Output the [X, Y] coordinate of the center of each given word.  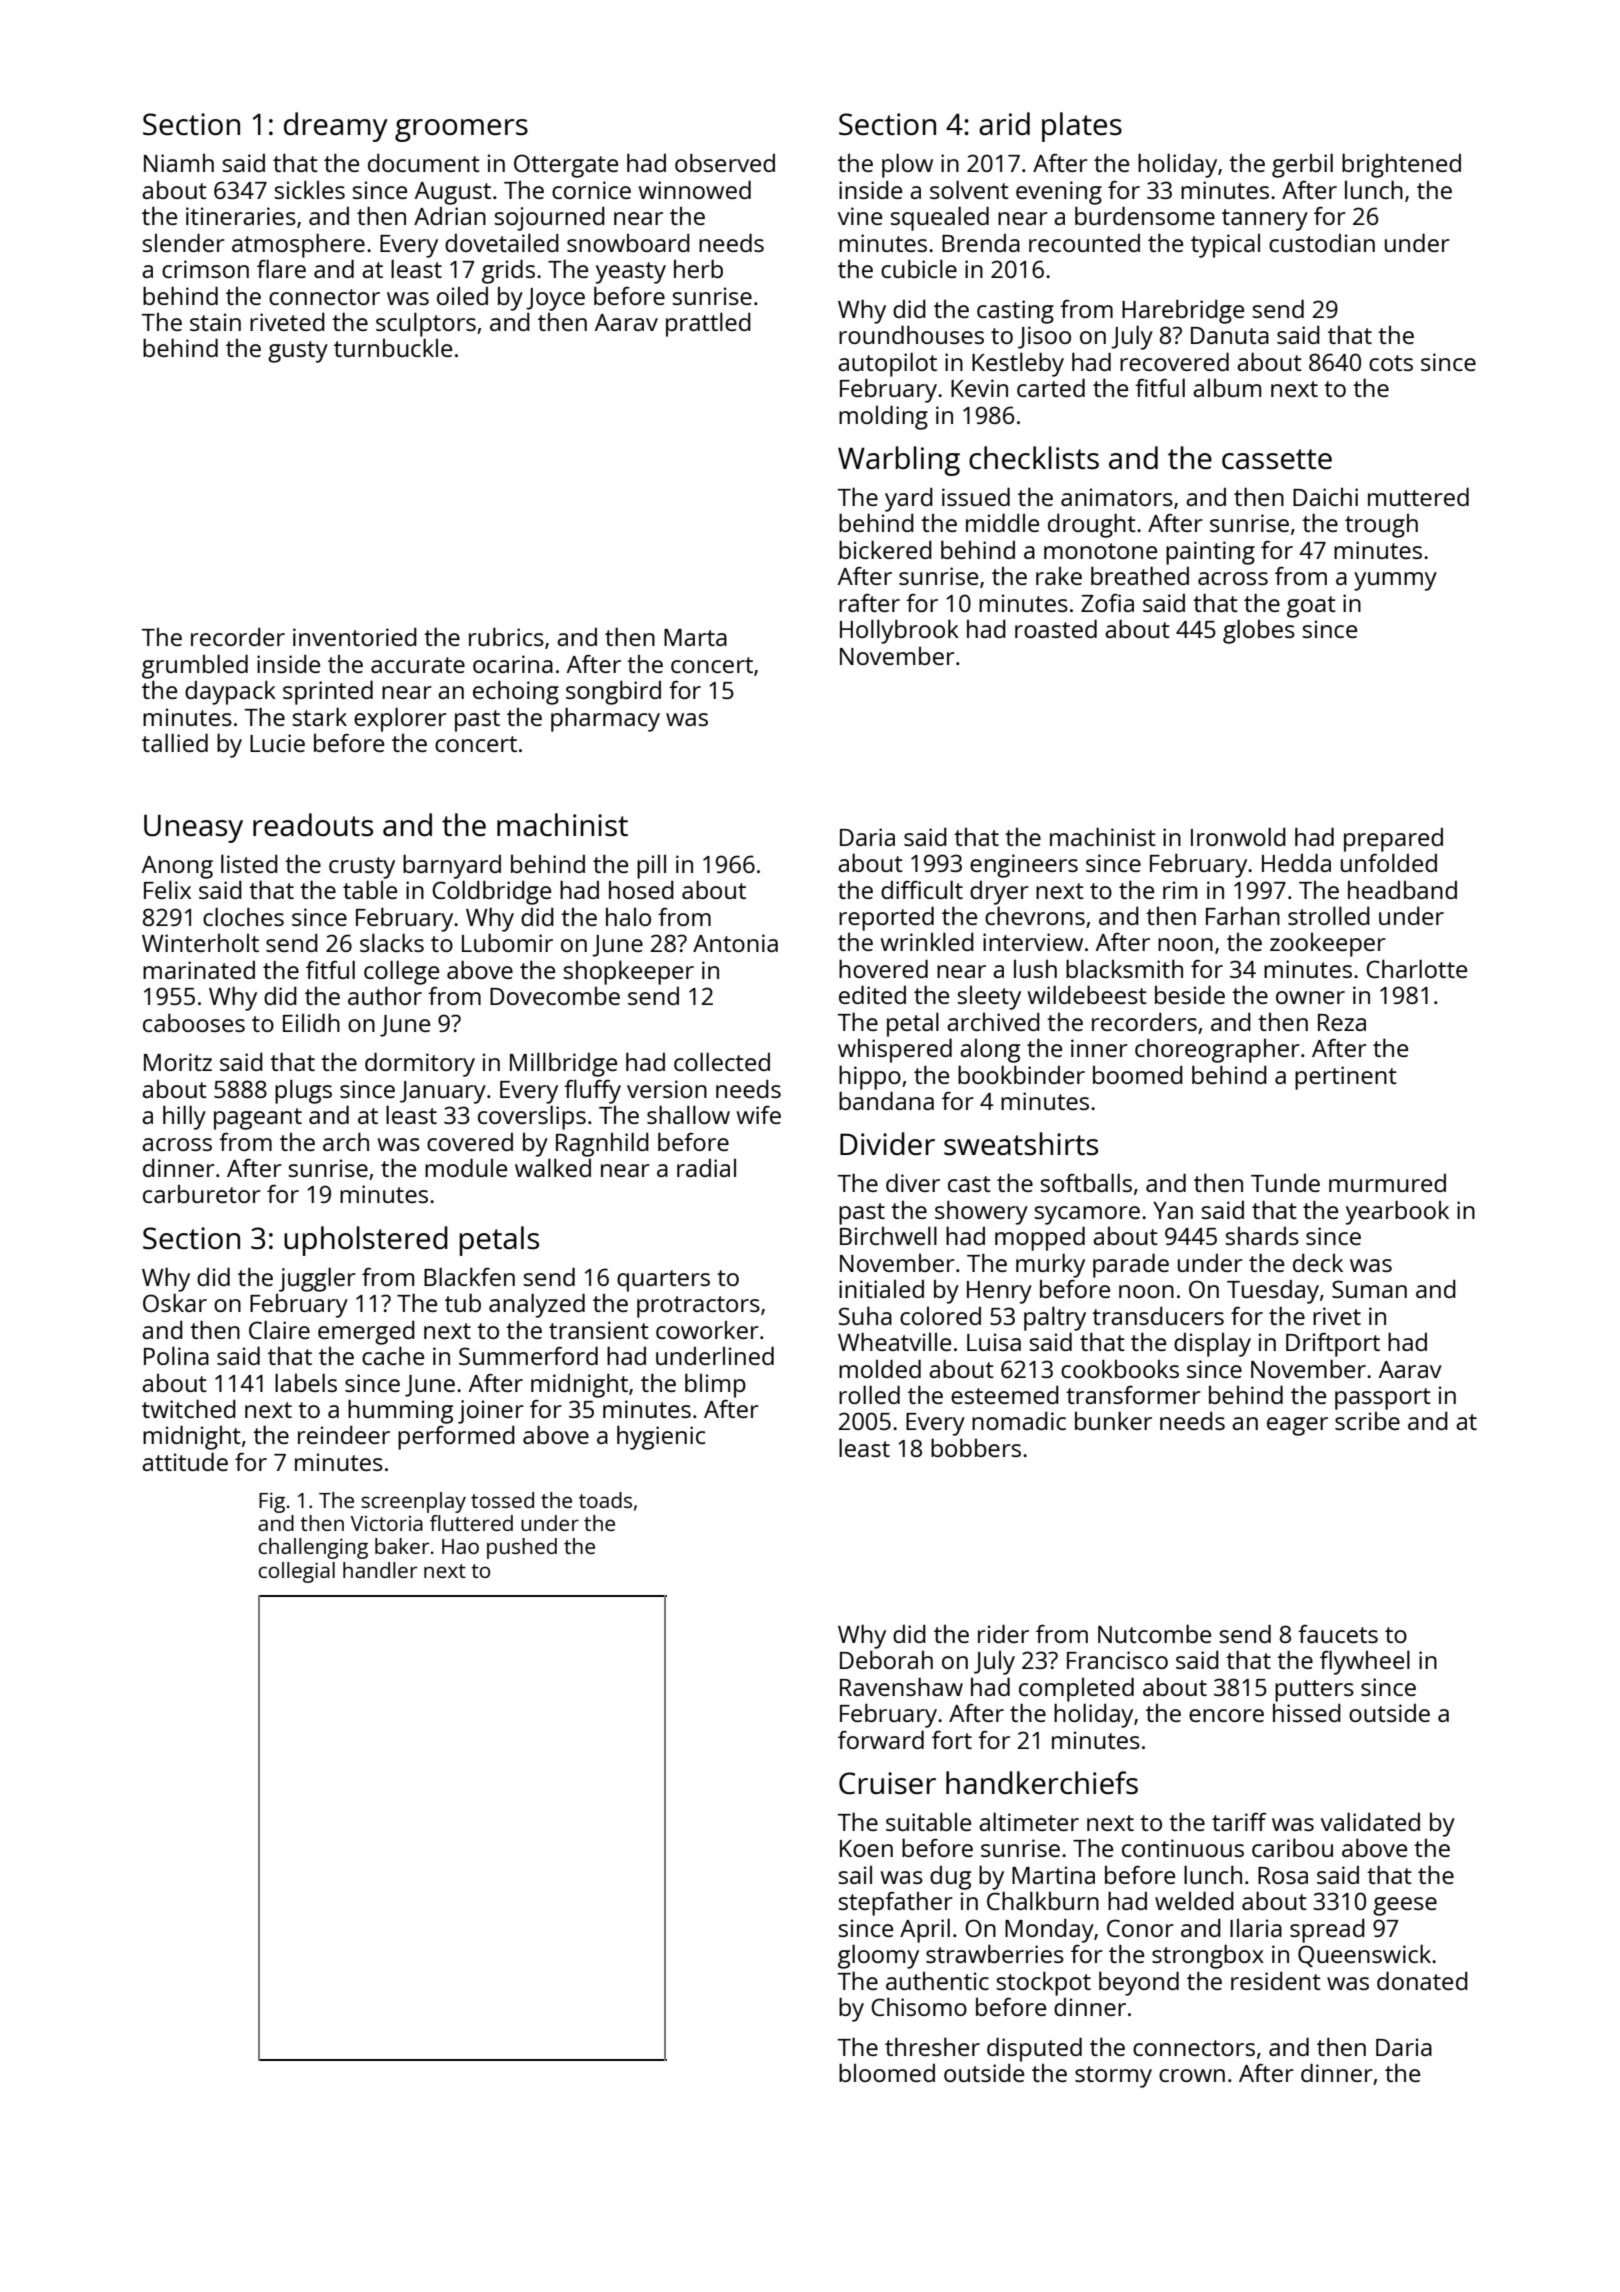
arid [1004, 123]
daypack [230, 692]
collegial [296, 1572]
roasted [1056, 628]
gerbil [1302, 165]
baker [402, 1546]
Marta [695, 637]
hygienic [661, 1437]
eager [1297, 1426]
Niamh [179, 163]
